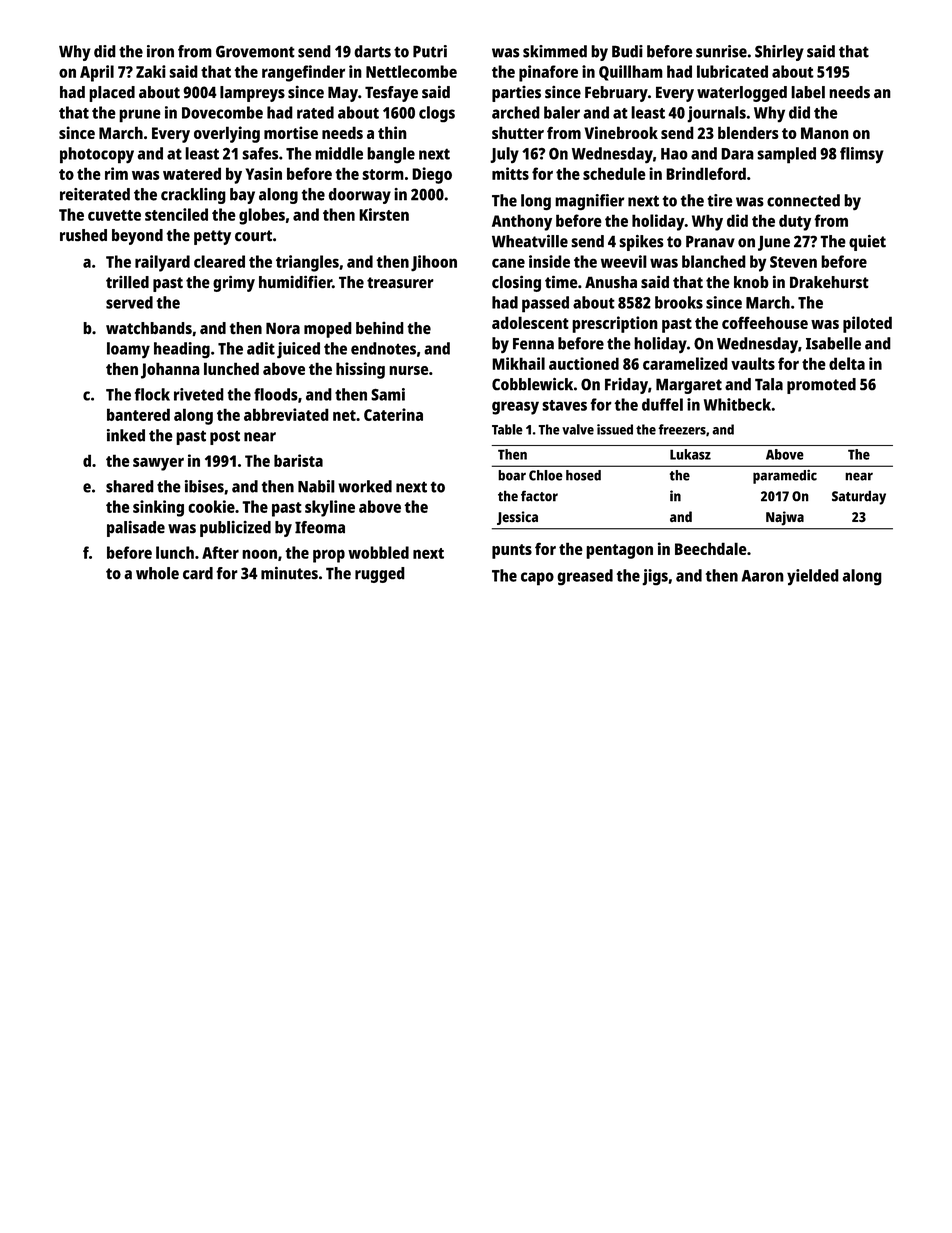  What do you see at coordinates (641, 243) in the page?
I see `spikes` at bounding box center [641, 243].
